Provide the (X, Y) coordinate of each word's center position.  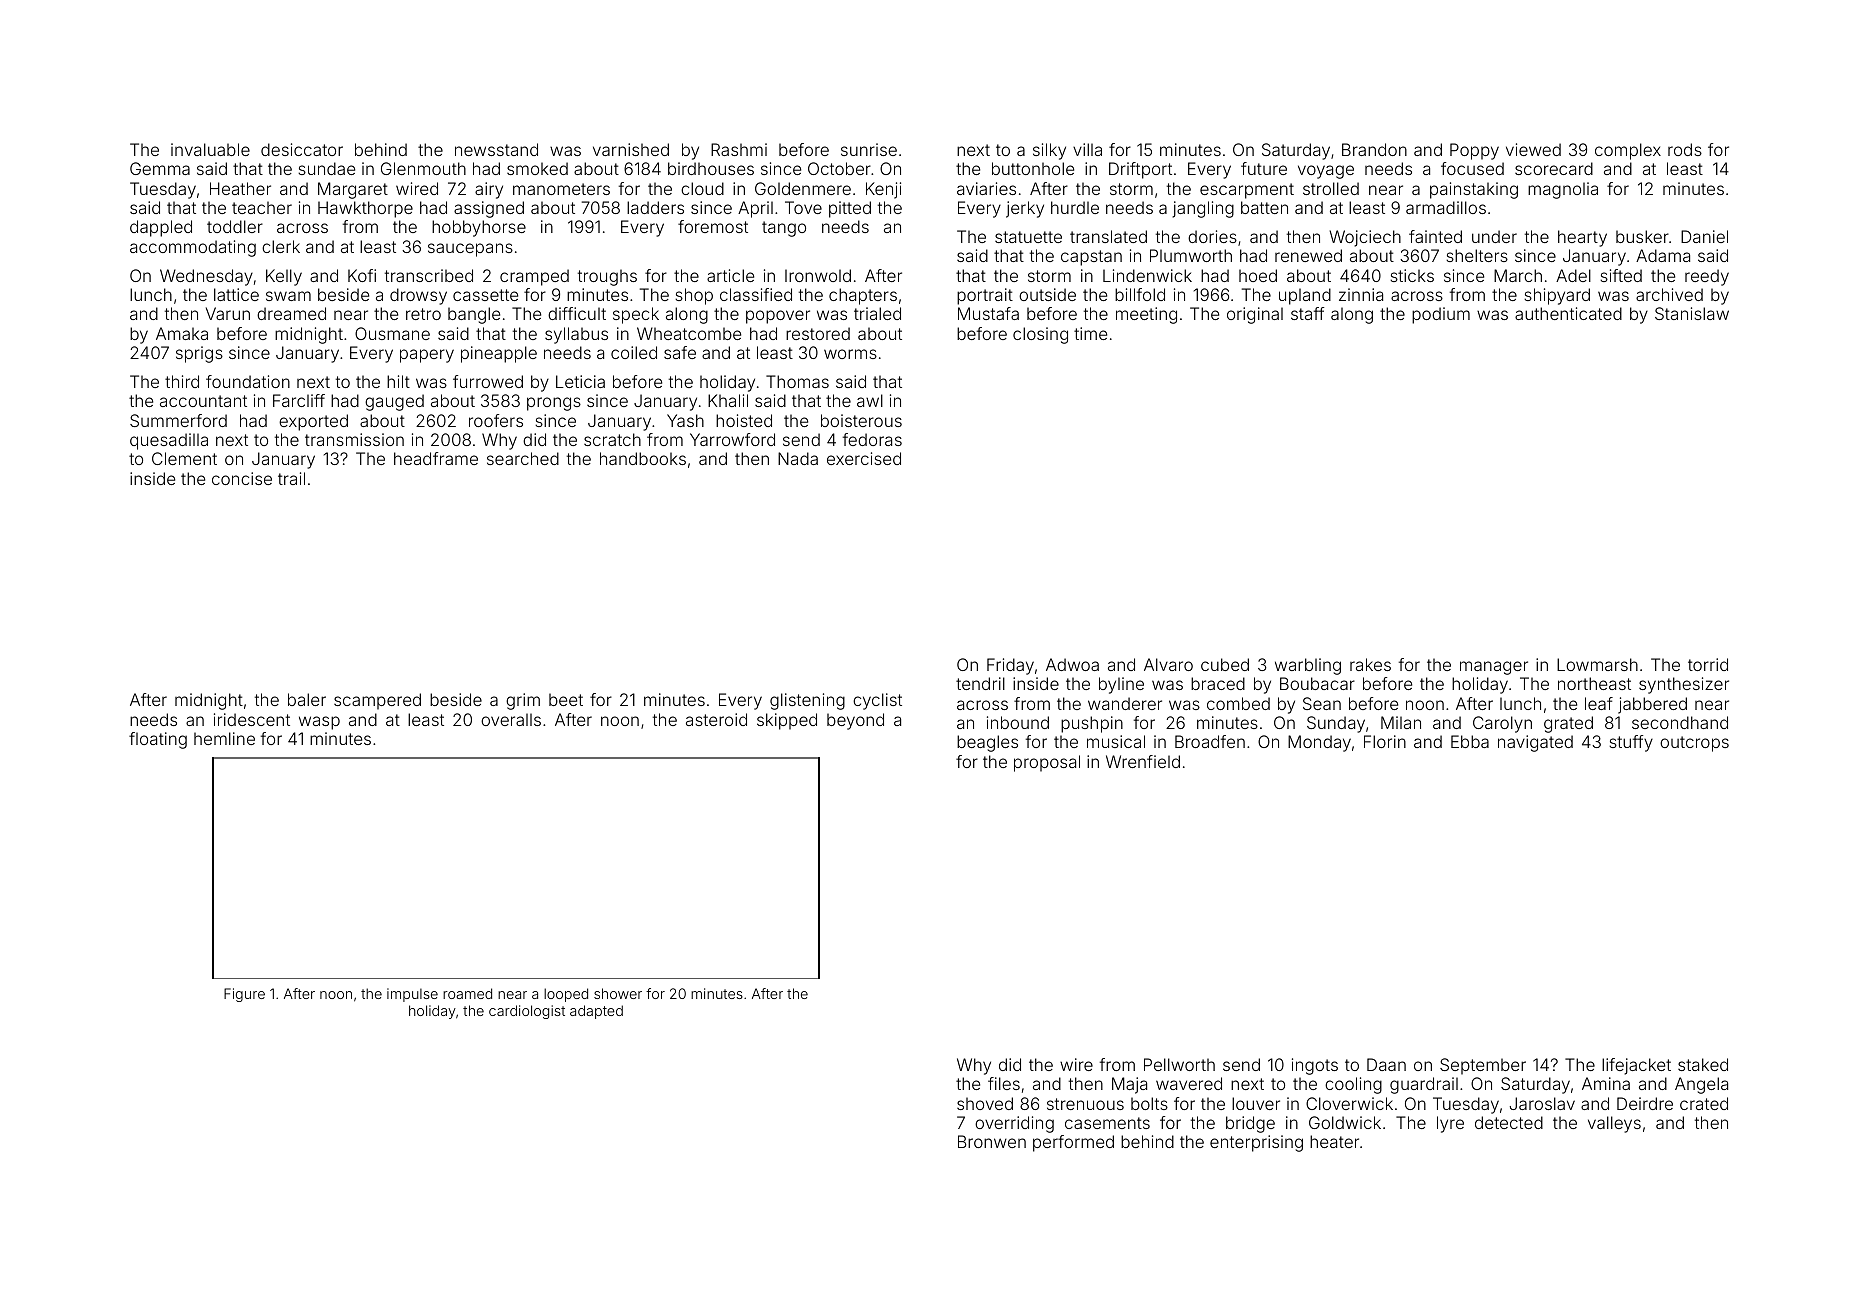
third (182, 381)
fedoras (872, 439)
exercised (864, 458)
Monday (1319, 743)
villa (1087, 149)
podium (1441, 315)
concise (242, 478)
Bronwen (992, 1141)
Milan (1401, 722)
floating (158, 740)
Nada (798, 458)
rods (1685, 149)
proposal (1047, 763)
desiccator (302, 149)
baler (307, 699)
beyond (855, 721)
